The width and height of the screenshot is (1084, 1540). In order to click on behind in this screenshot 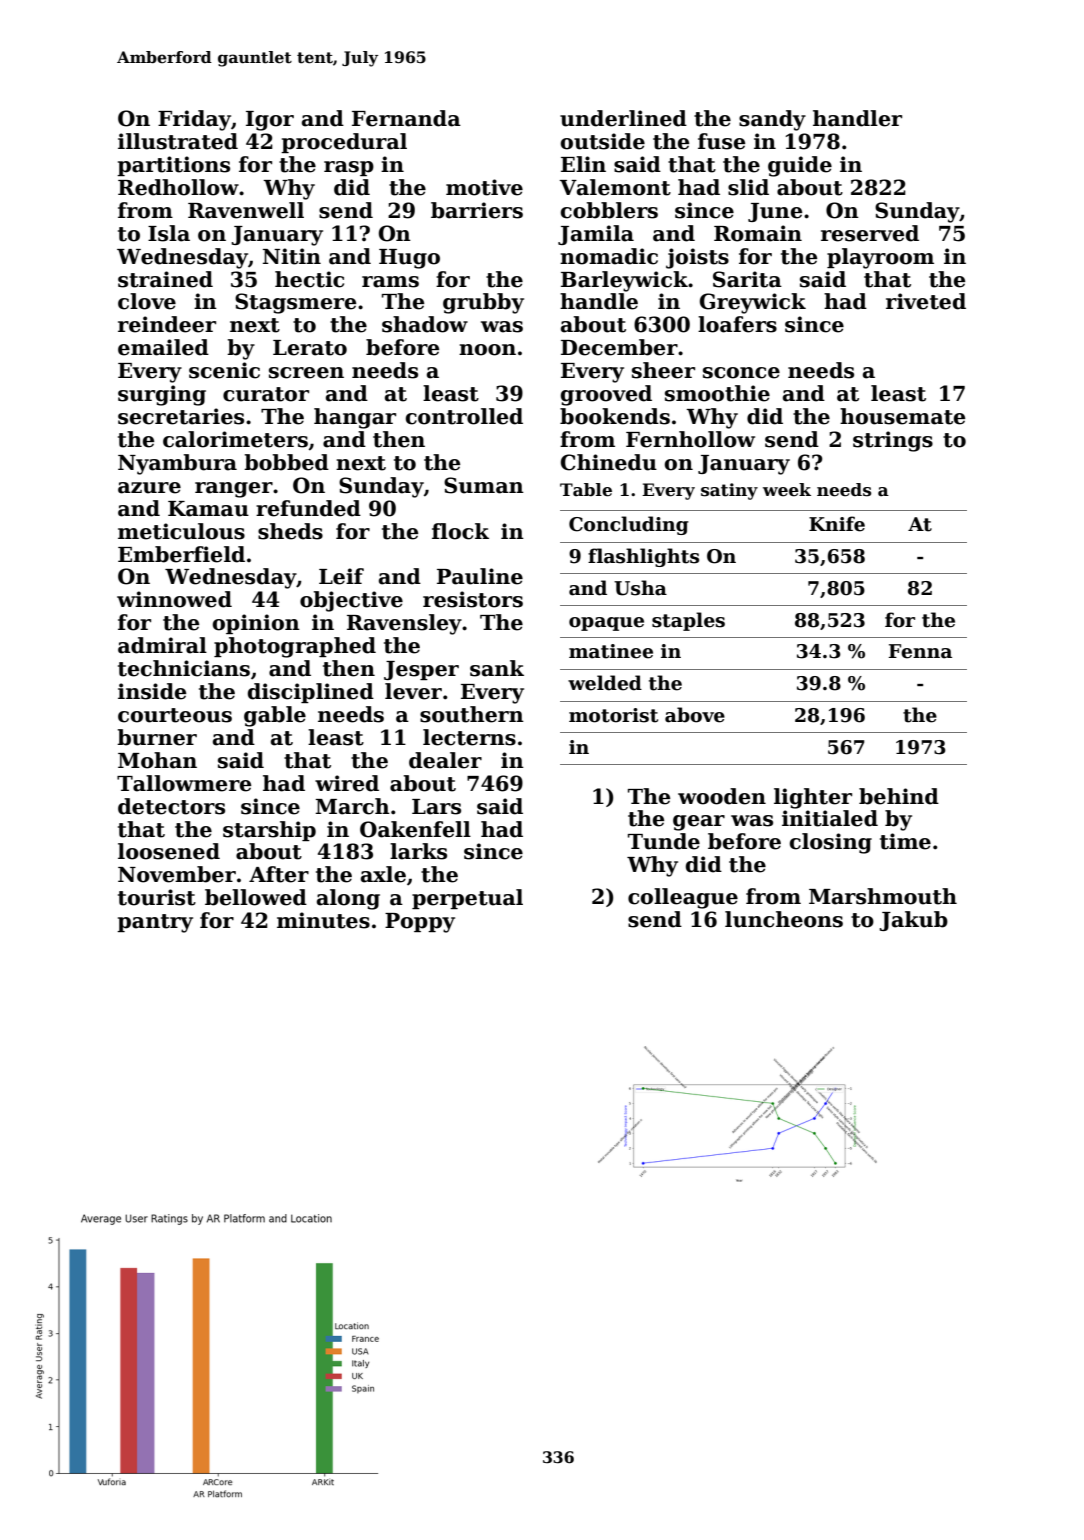, I will do `click(899, 796)`.
